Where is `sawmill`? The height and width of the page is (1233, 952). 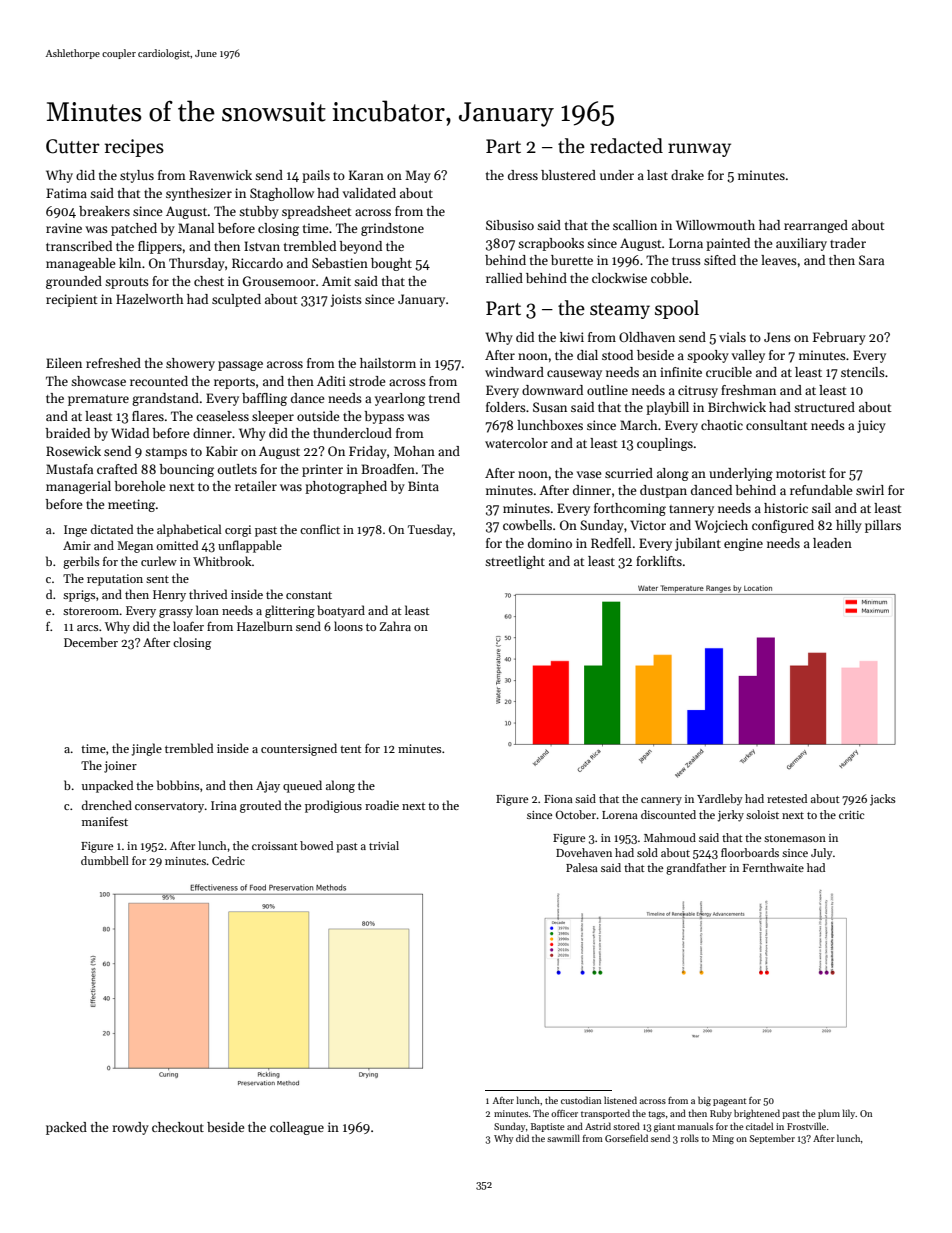 sawmill is located at coordinates (563, 1138).
